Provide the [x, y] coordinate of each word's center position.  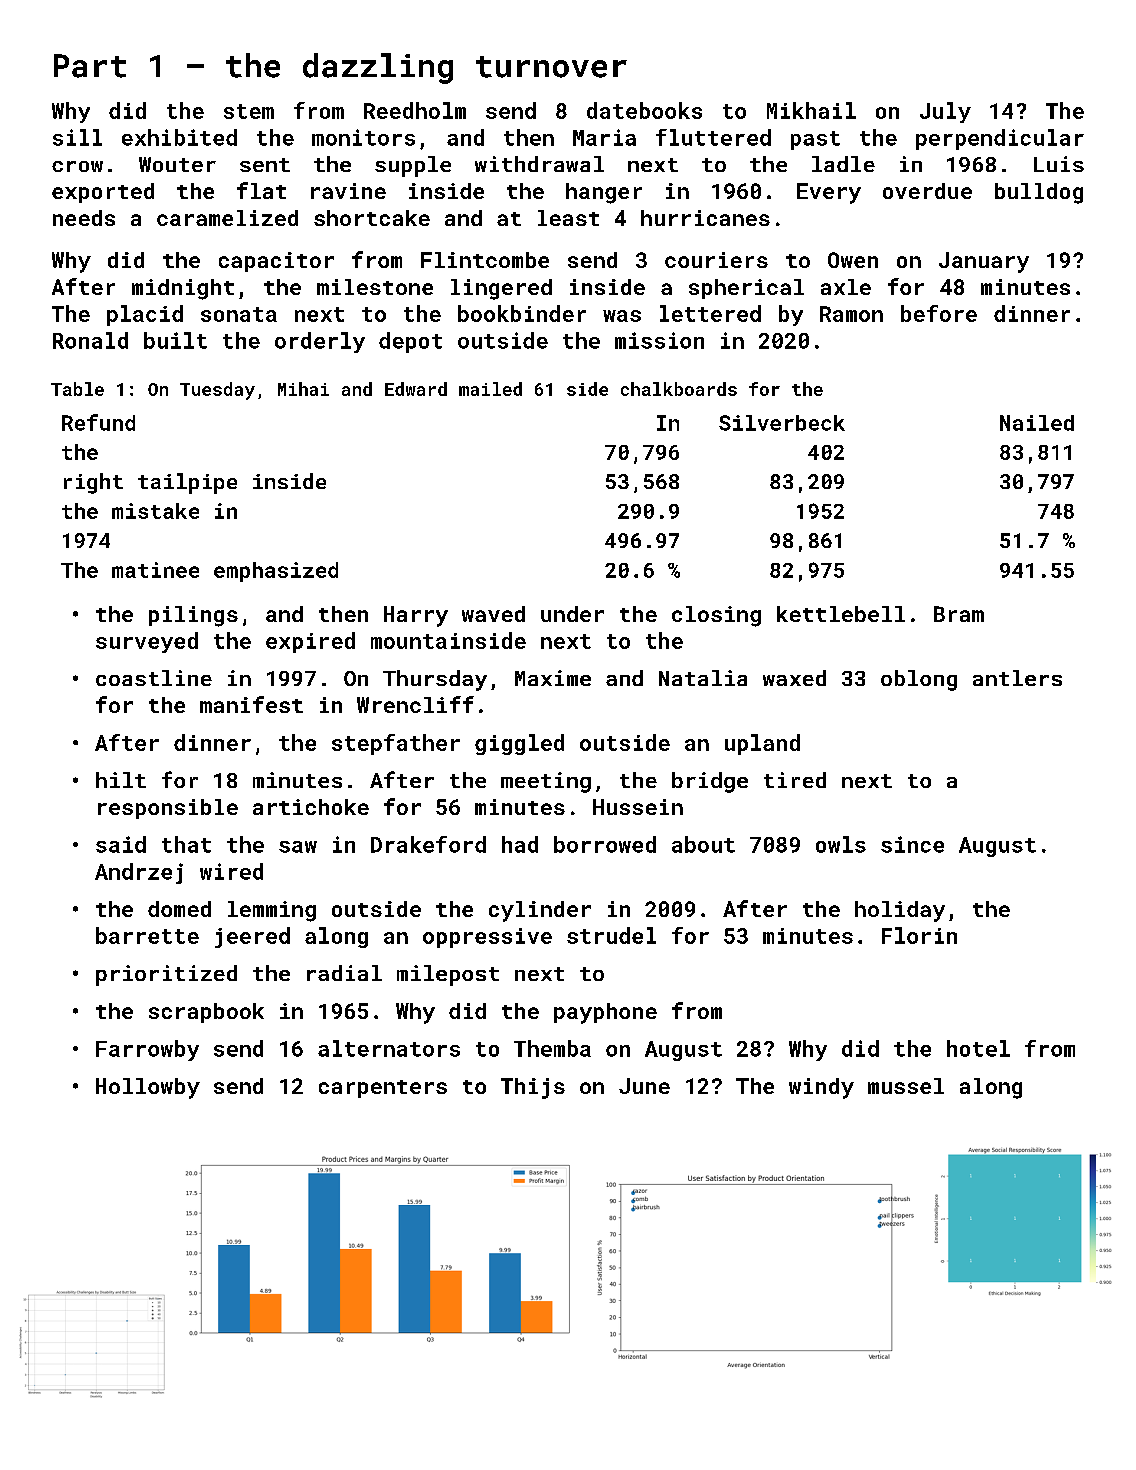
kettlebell [841, 614]
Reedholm [415, 110]
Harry [416, 616]
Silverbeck [782, 423]
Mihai [303, 389]
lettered [710, 313]
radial [344, 973]
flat [261, 190]
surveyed [147, 642]
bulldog [1039, 193]
